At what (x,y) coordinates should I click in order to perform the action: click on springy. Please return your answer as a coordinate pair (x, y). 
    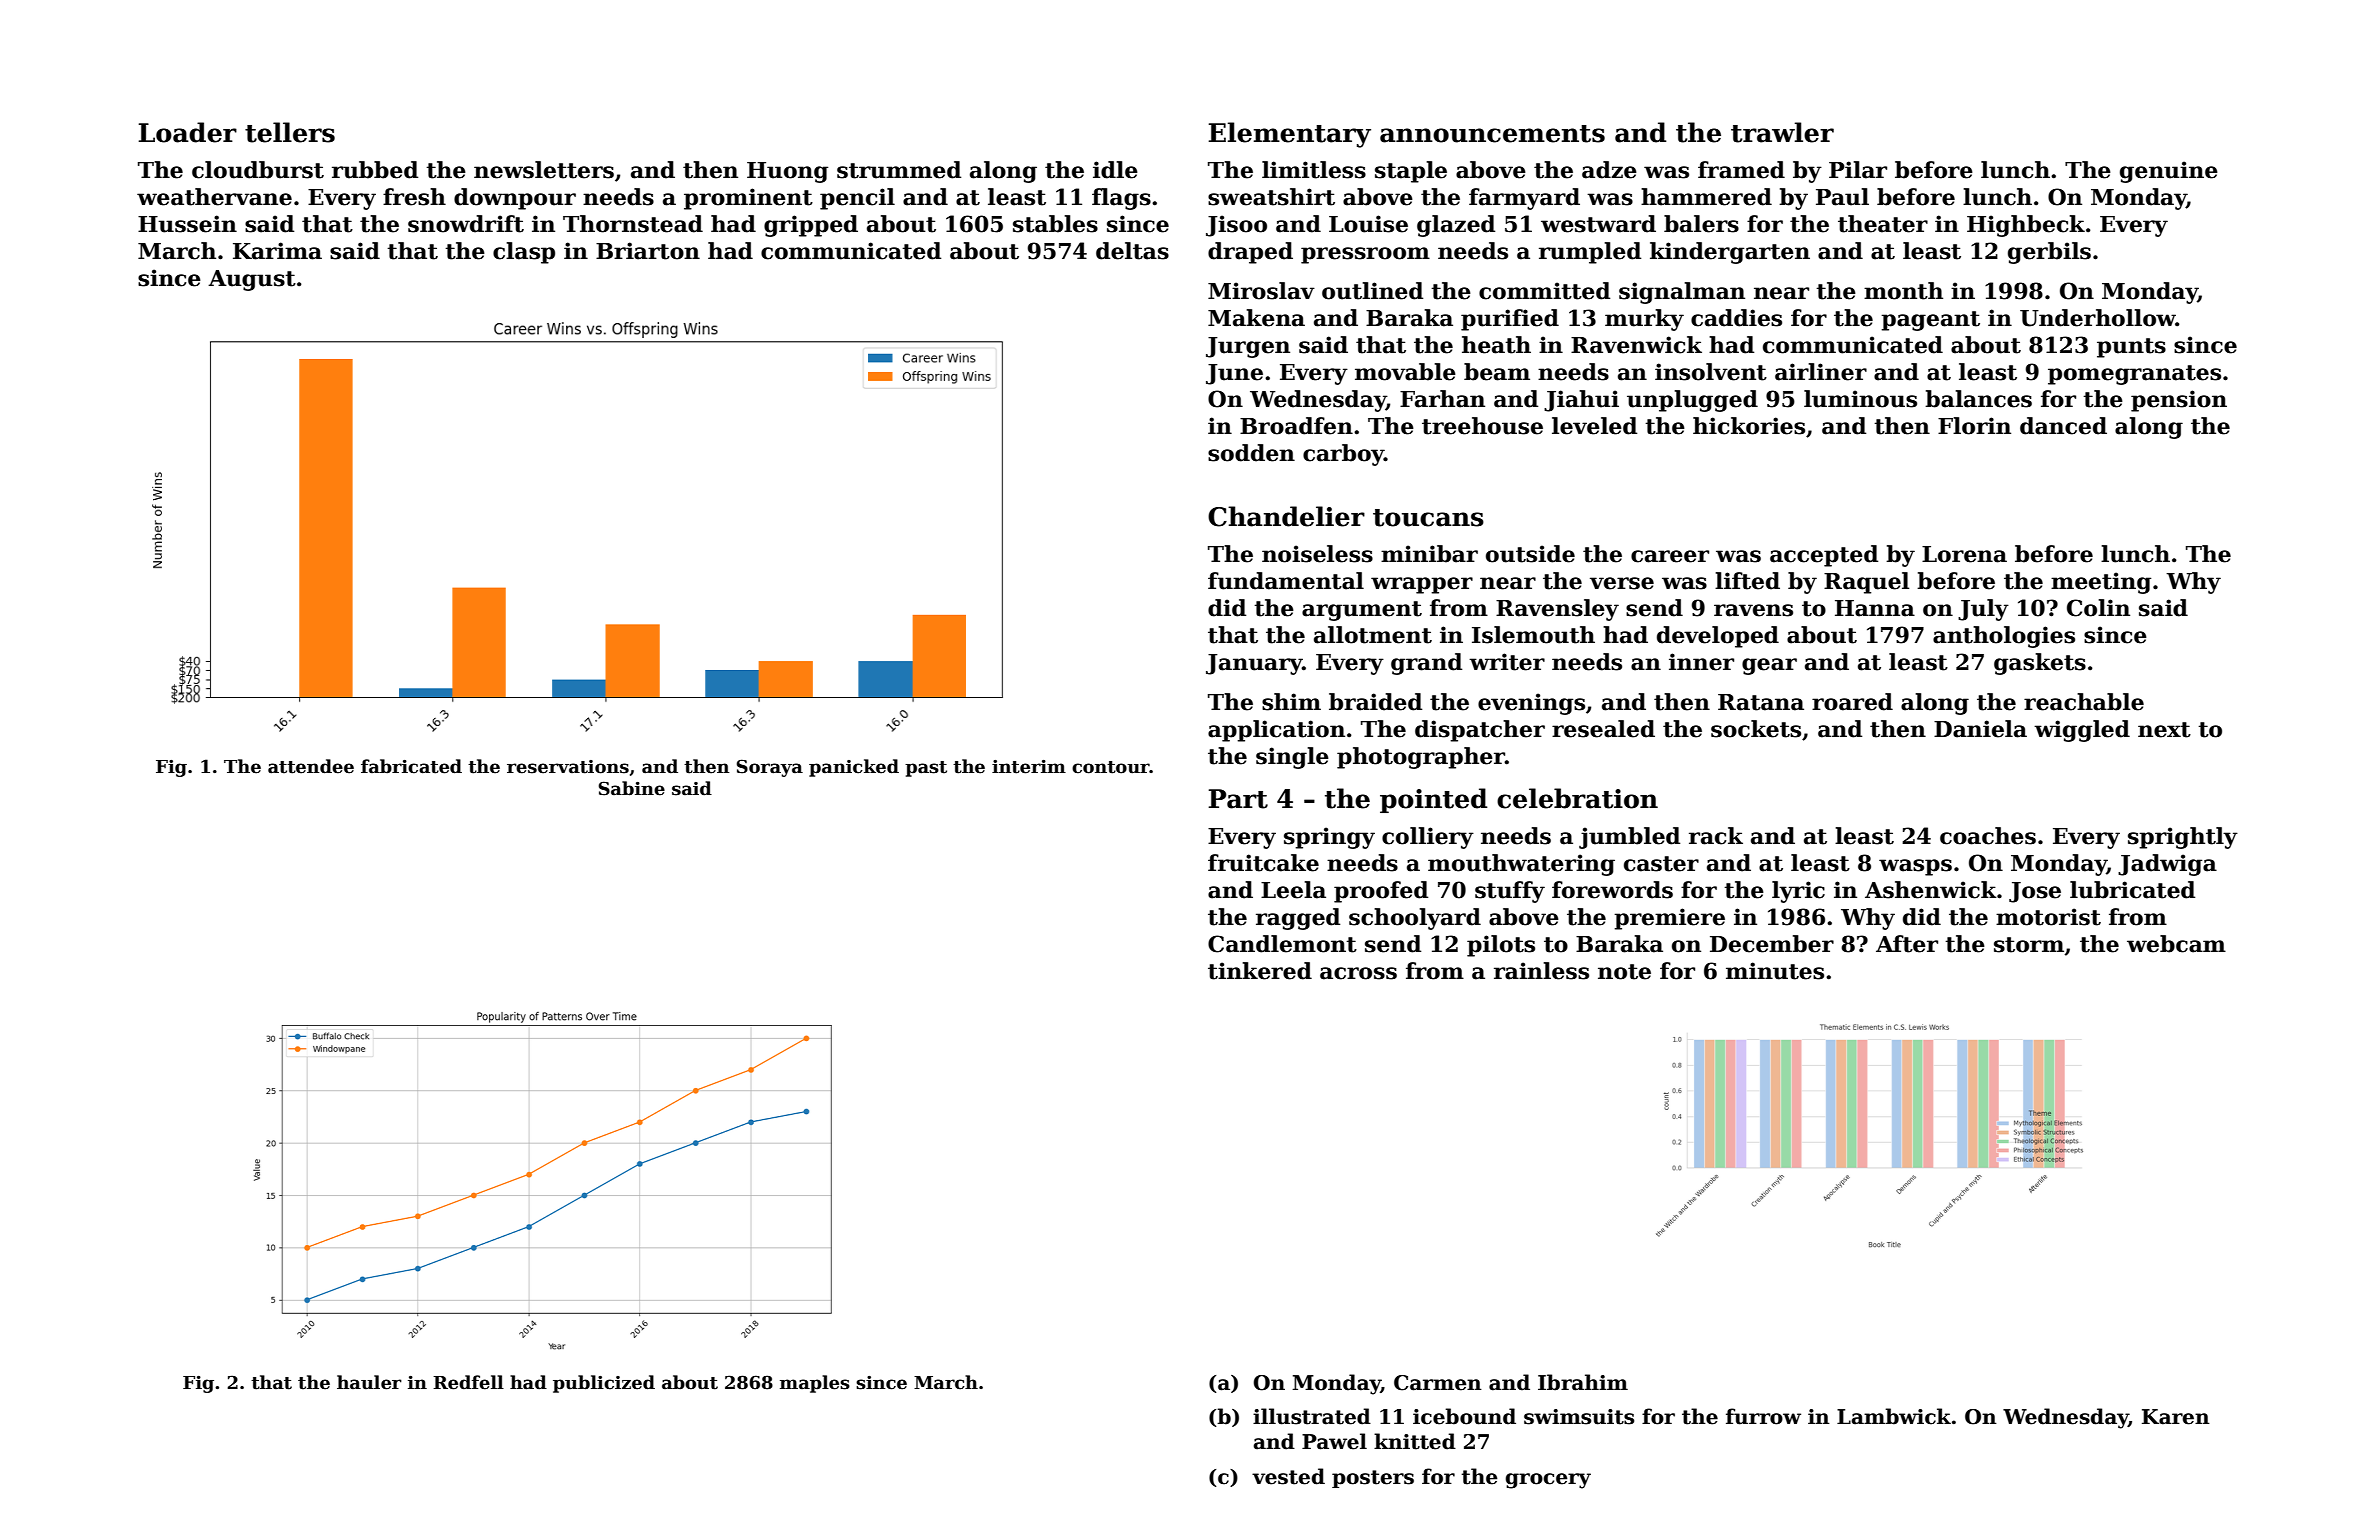
    Looking at the image, I should click on (1329, 838).
